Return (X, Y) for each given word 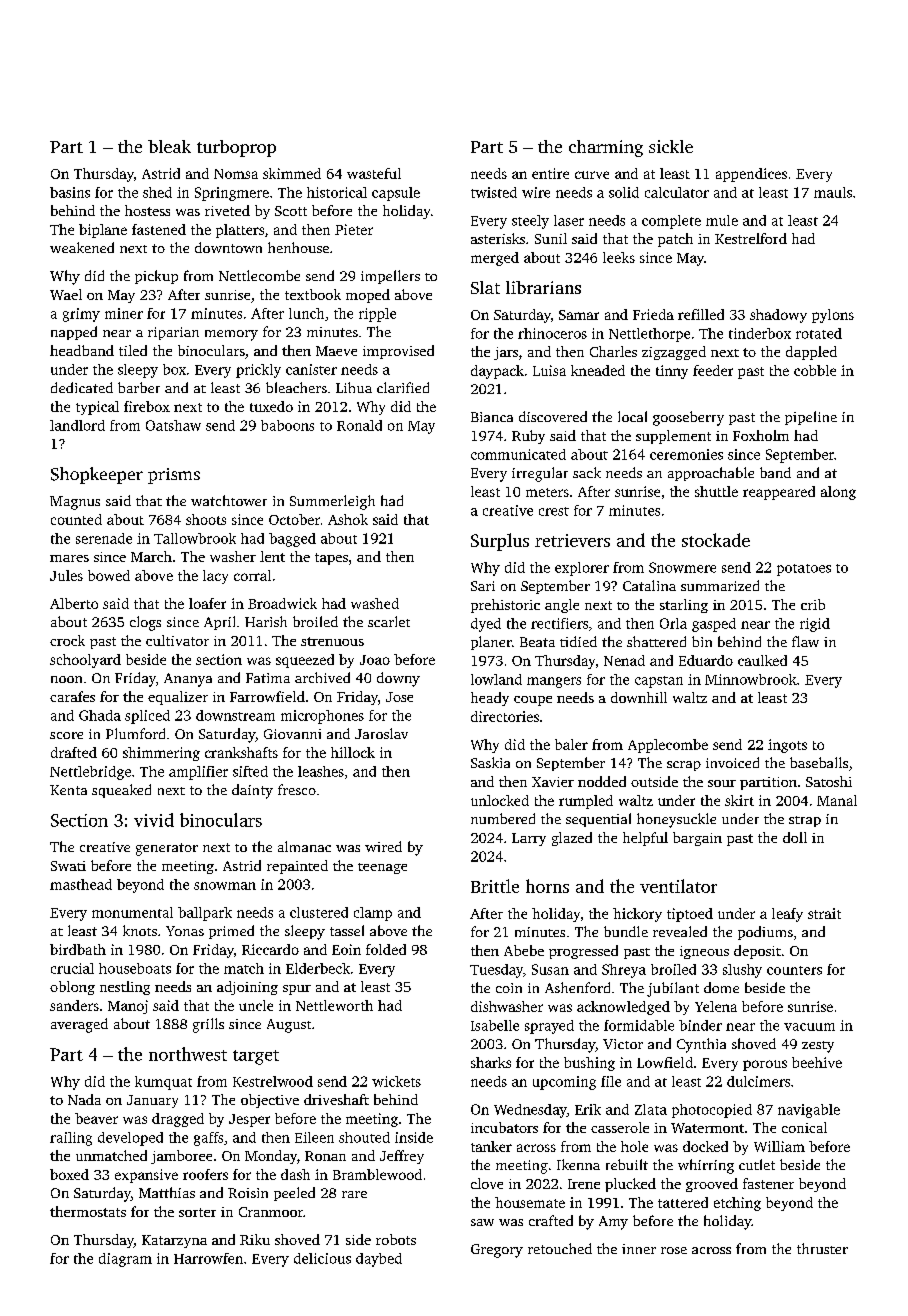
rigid (815, 625)
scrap (684, 766)
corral (252, 575)
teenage (382, 868)
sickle (671, 146)
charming (606, 148)
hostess (147, 210)
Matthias (167, 1192)
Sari (483, 586)
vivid (154, 820)
